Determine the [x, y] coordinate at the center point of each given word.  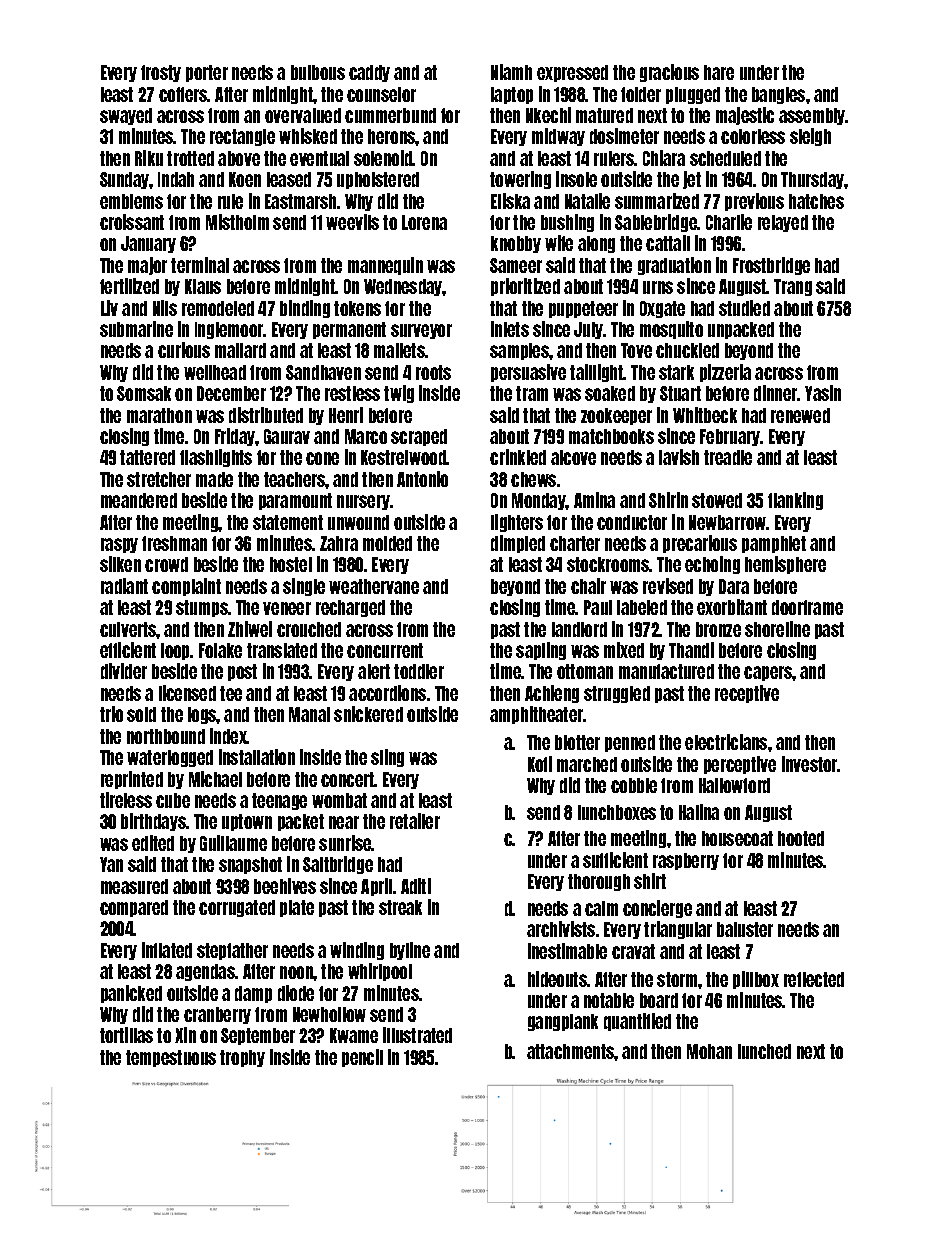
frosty [161, 73]
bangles [778, 95]
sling [387, 758]
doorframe [807, 607]
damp [253, 994]
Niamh [511, 72]
